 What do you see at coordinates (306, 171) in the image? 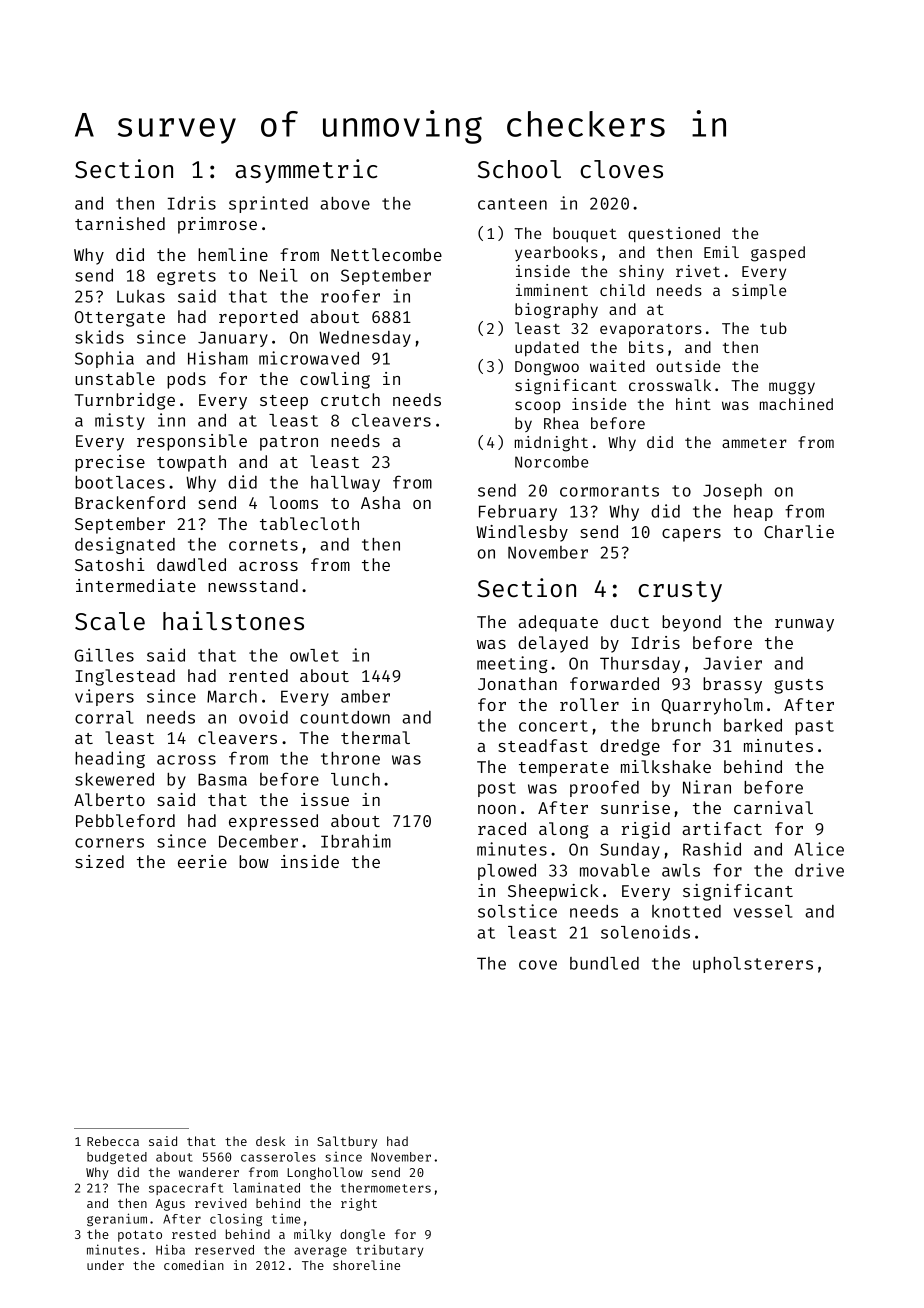
I see `asymmetric` at bounding box center [306, 171].
